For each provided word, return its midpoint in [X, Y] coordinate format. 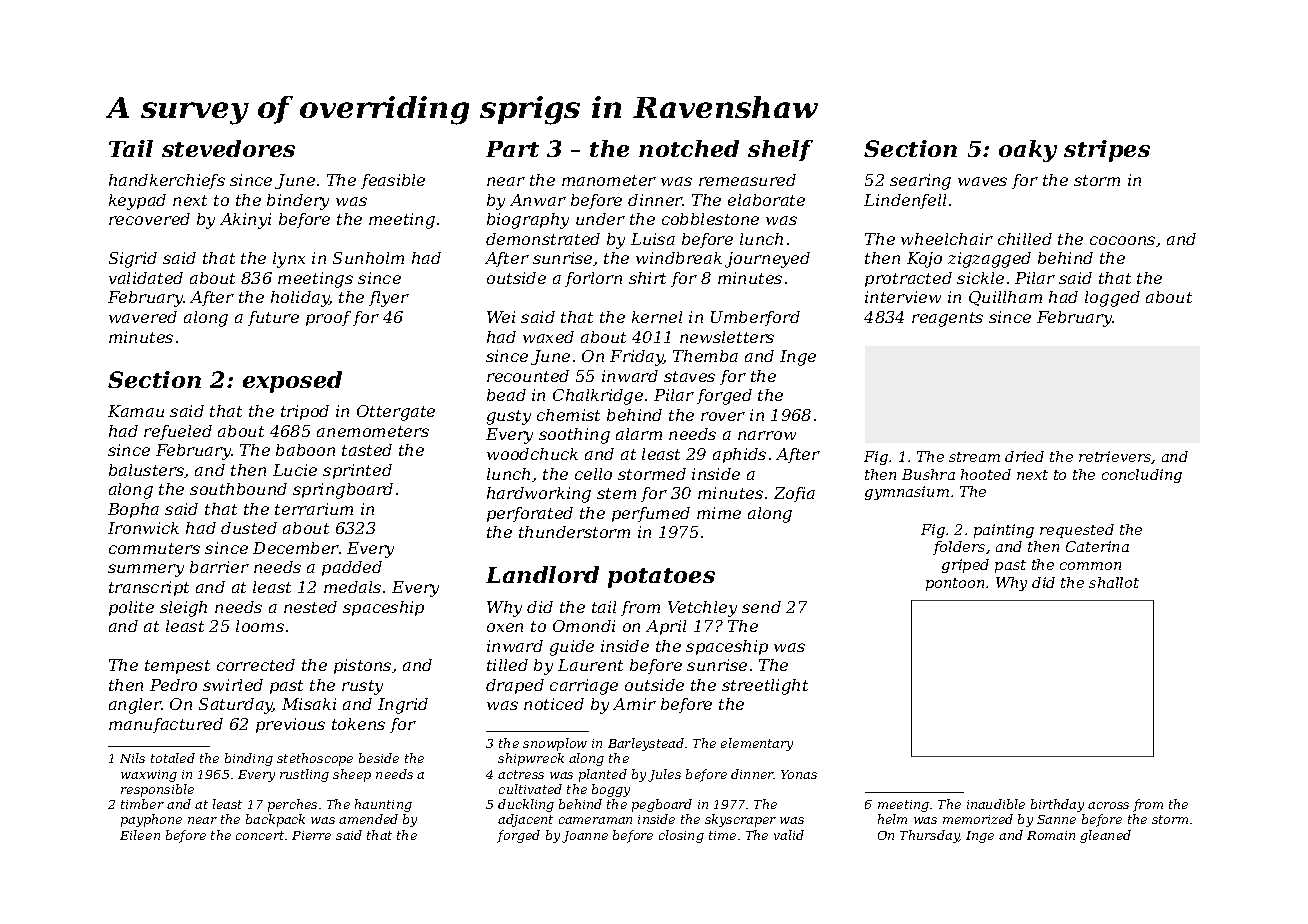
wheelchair [947, 239]
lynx [289, 260]
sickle [980, 278]
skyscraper [740, 820]
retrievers [1115, 457]
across [1108, 805]
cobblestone [710, 219]
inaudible [996, 804]
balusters [146, 470]
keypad [137, 202]
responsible [157, 790]
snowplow [555, 744]
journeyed [767, 260]
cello [593, 474]
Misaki [309, 704]
